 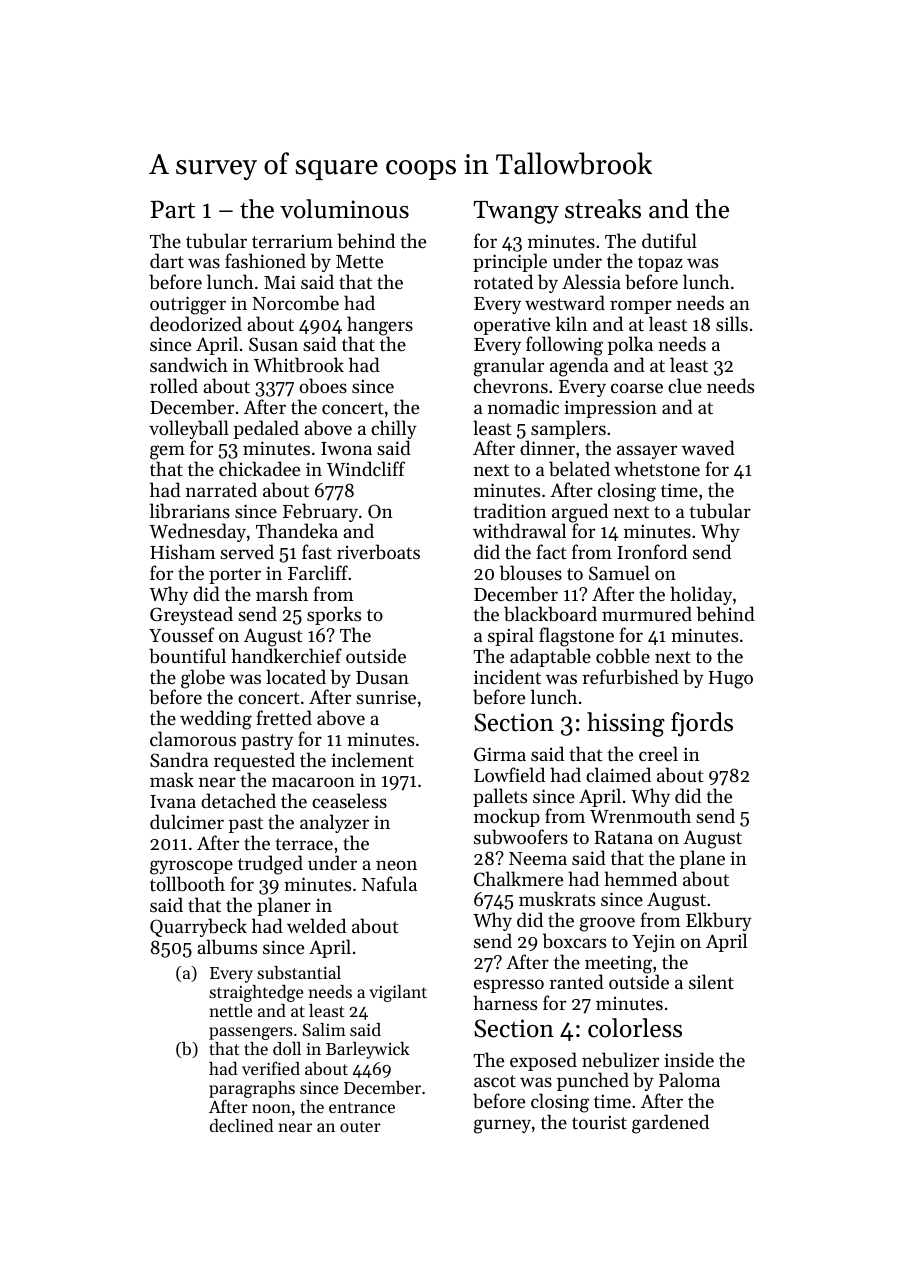 I want to click on Quarrybeck, so click(x=198, y=927).
